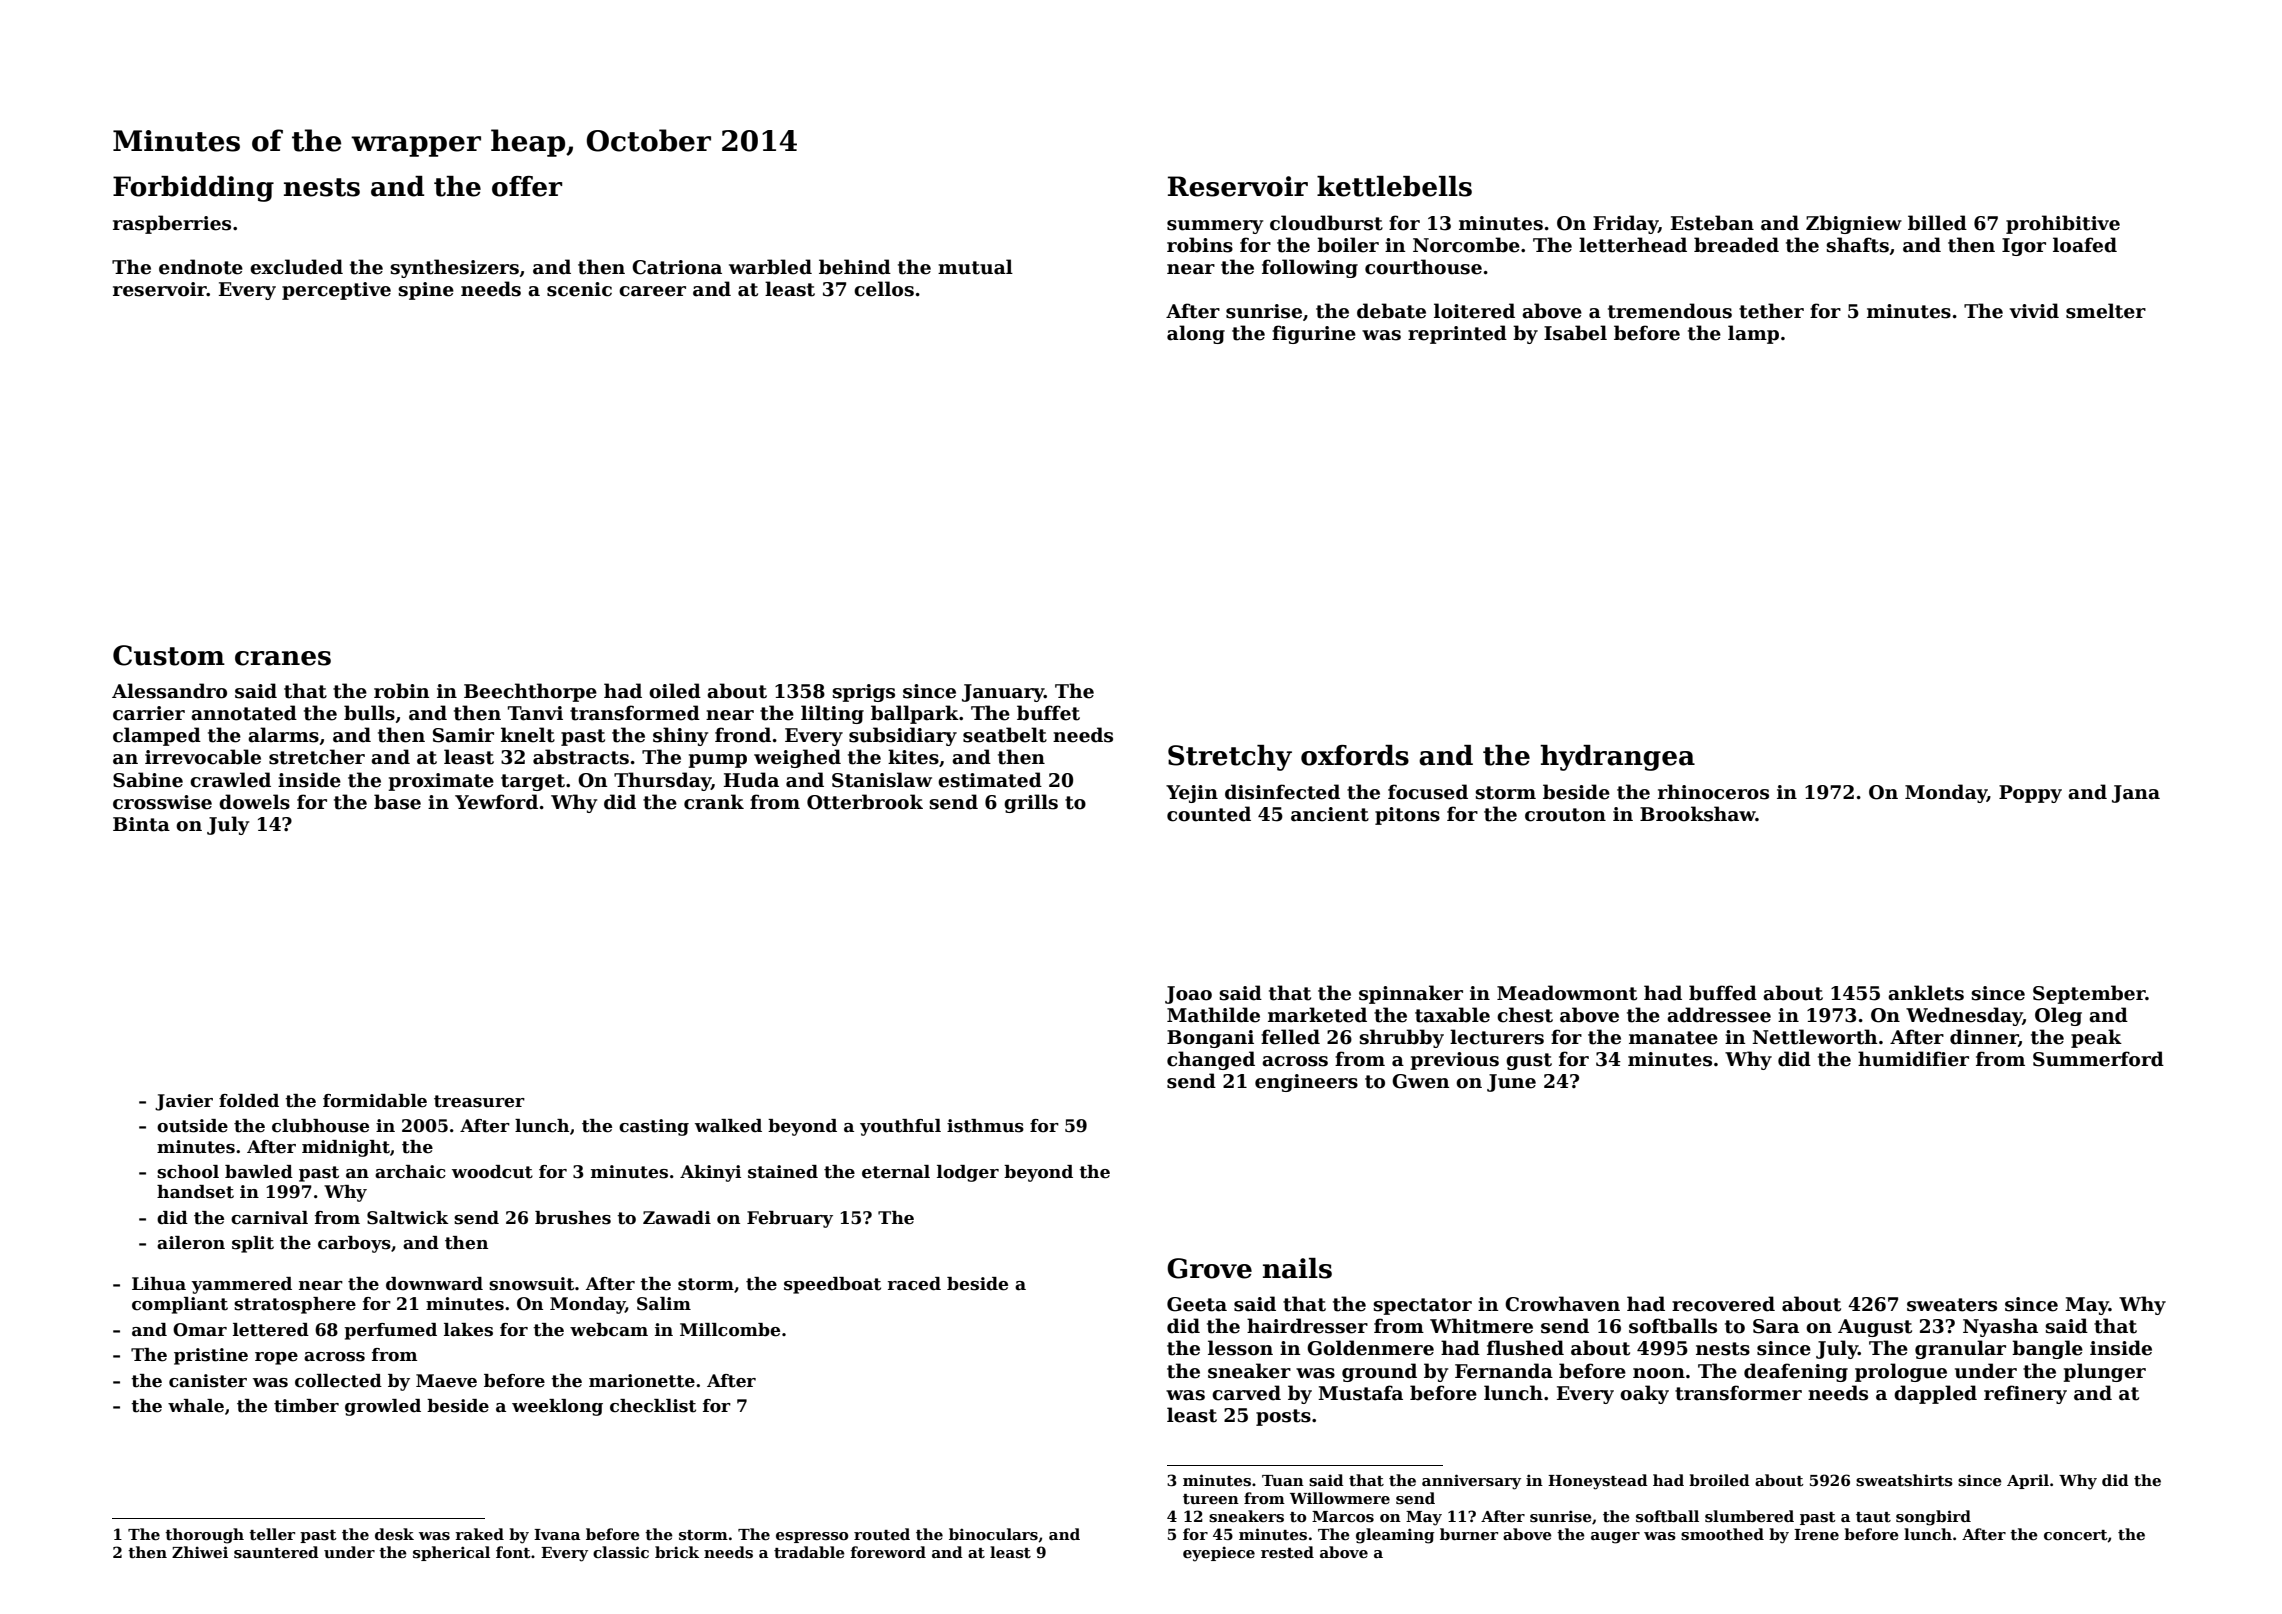  Describe the element at coordinates (1394, 186) in the image. I see `kettlebells` at that location.
